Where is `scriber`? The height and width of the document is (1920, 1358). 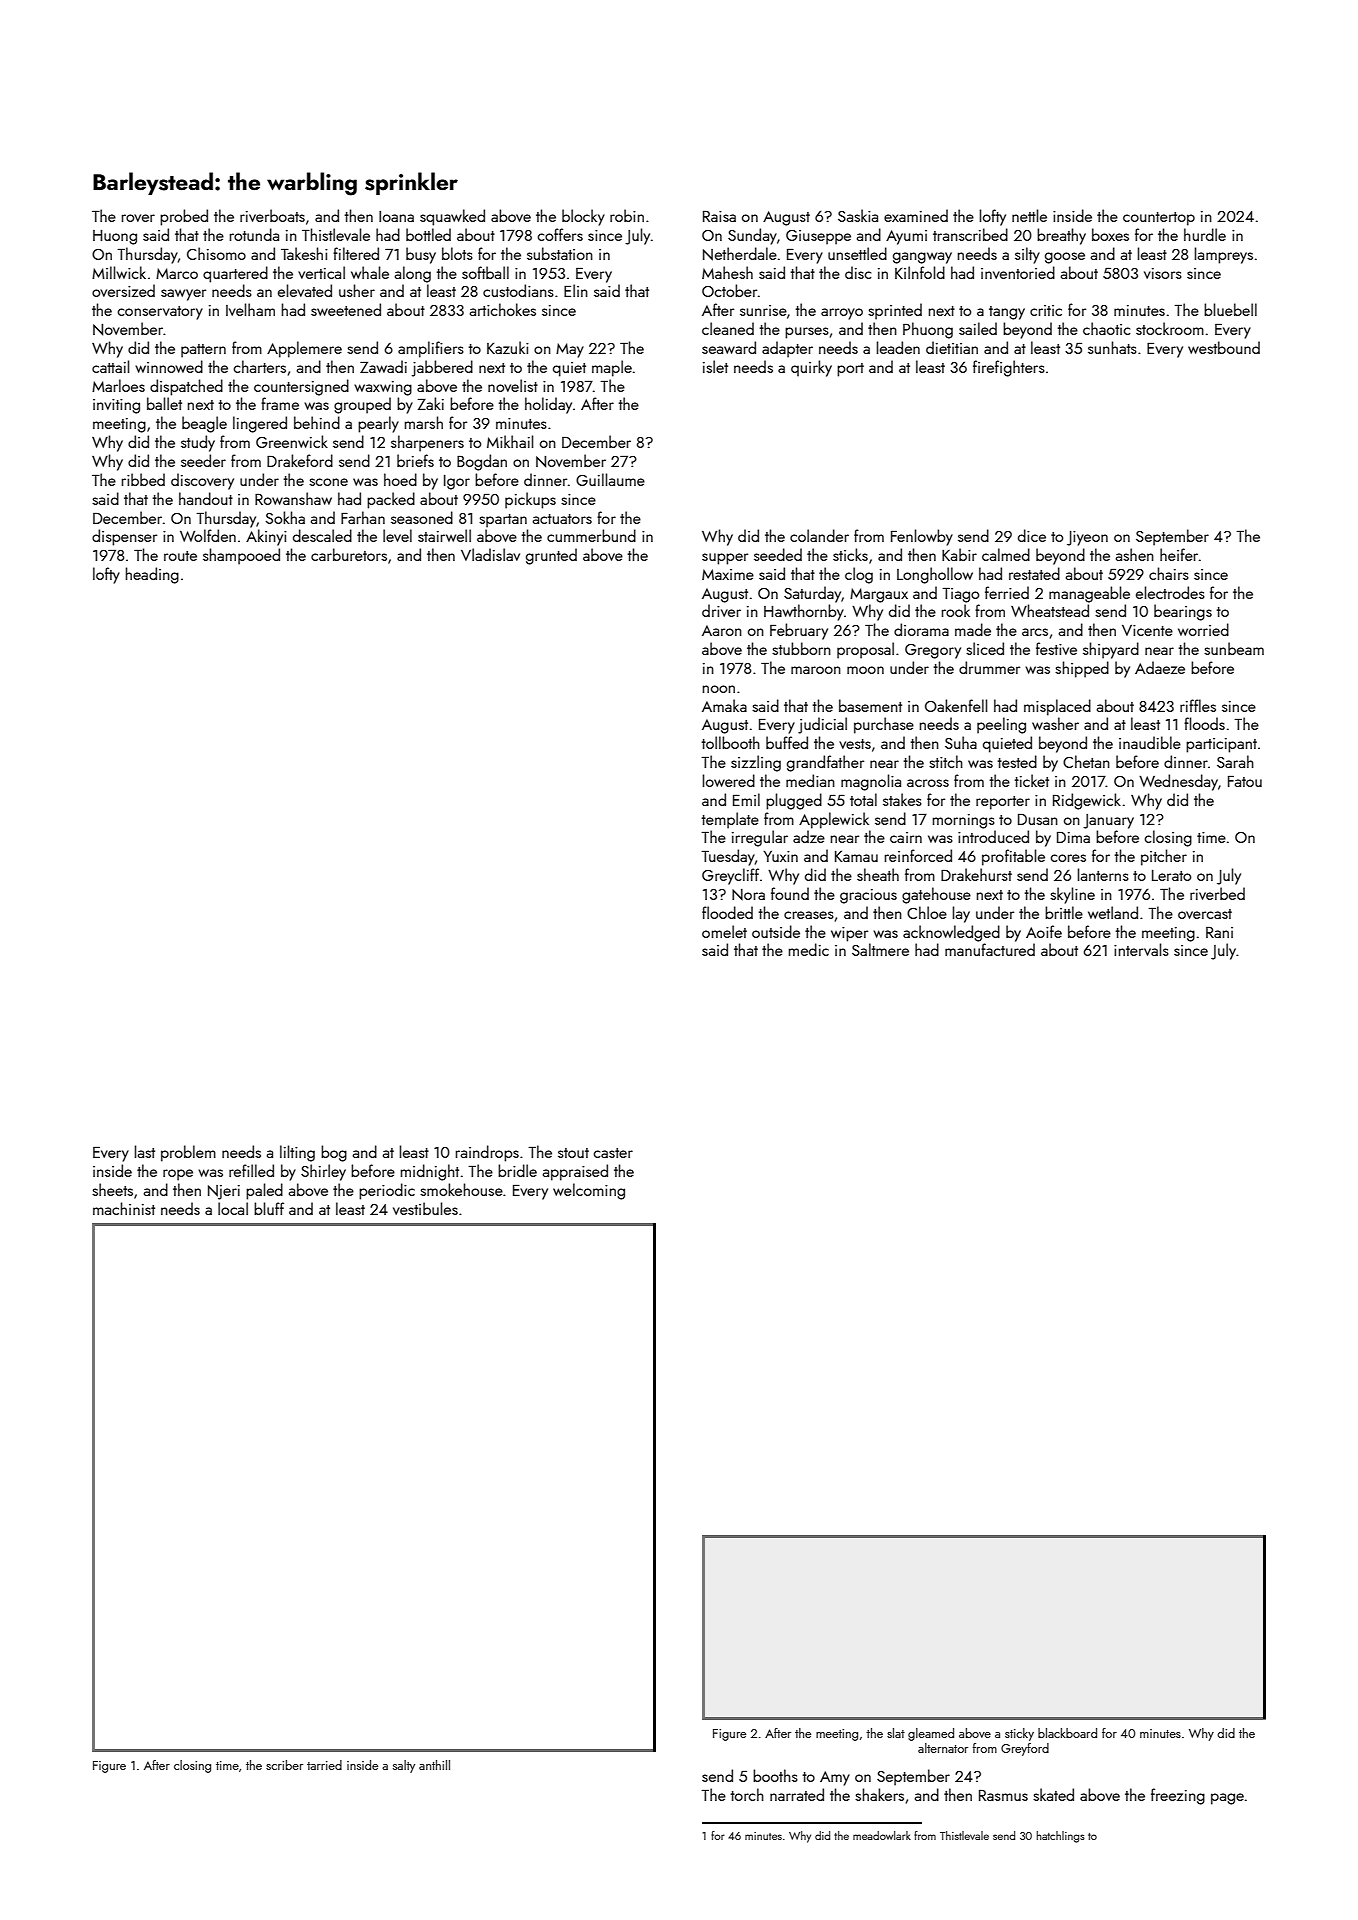
scriber is located at coordinates (284, 1765).
